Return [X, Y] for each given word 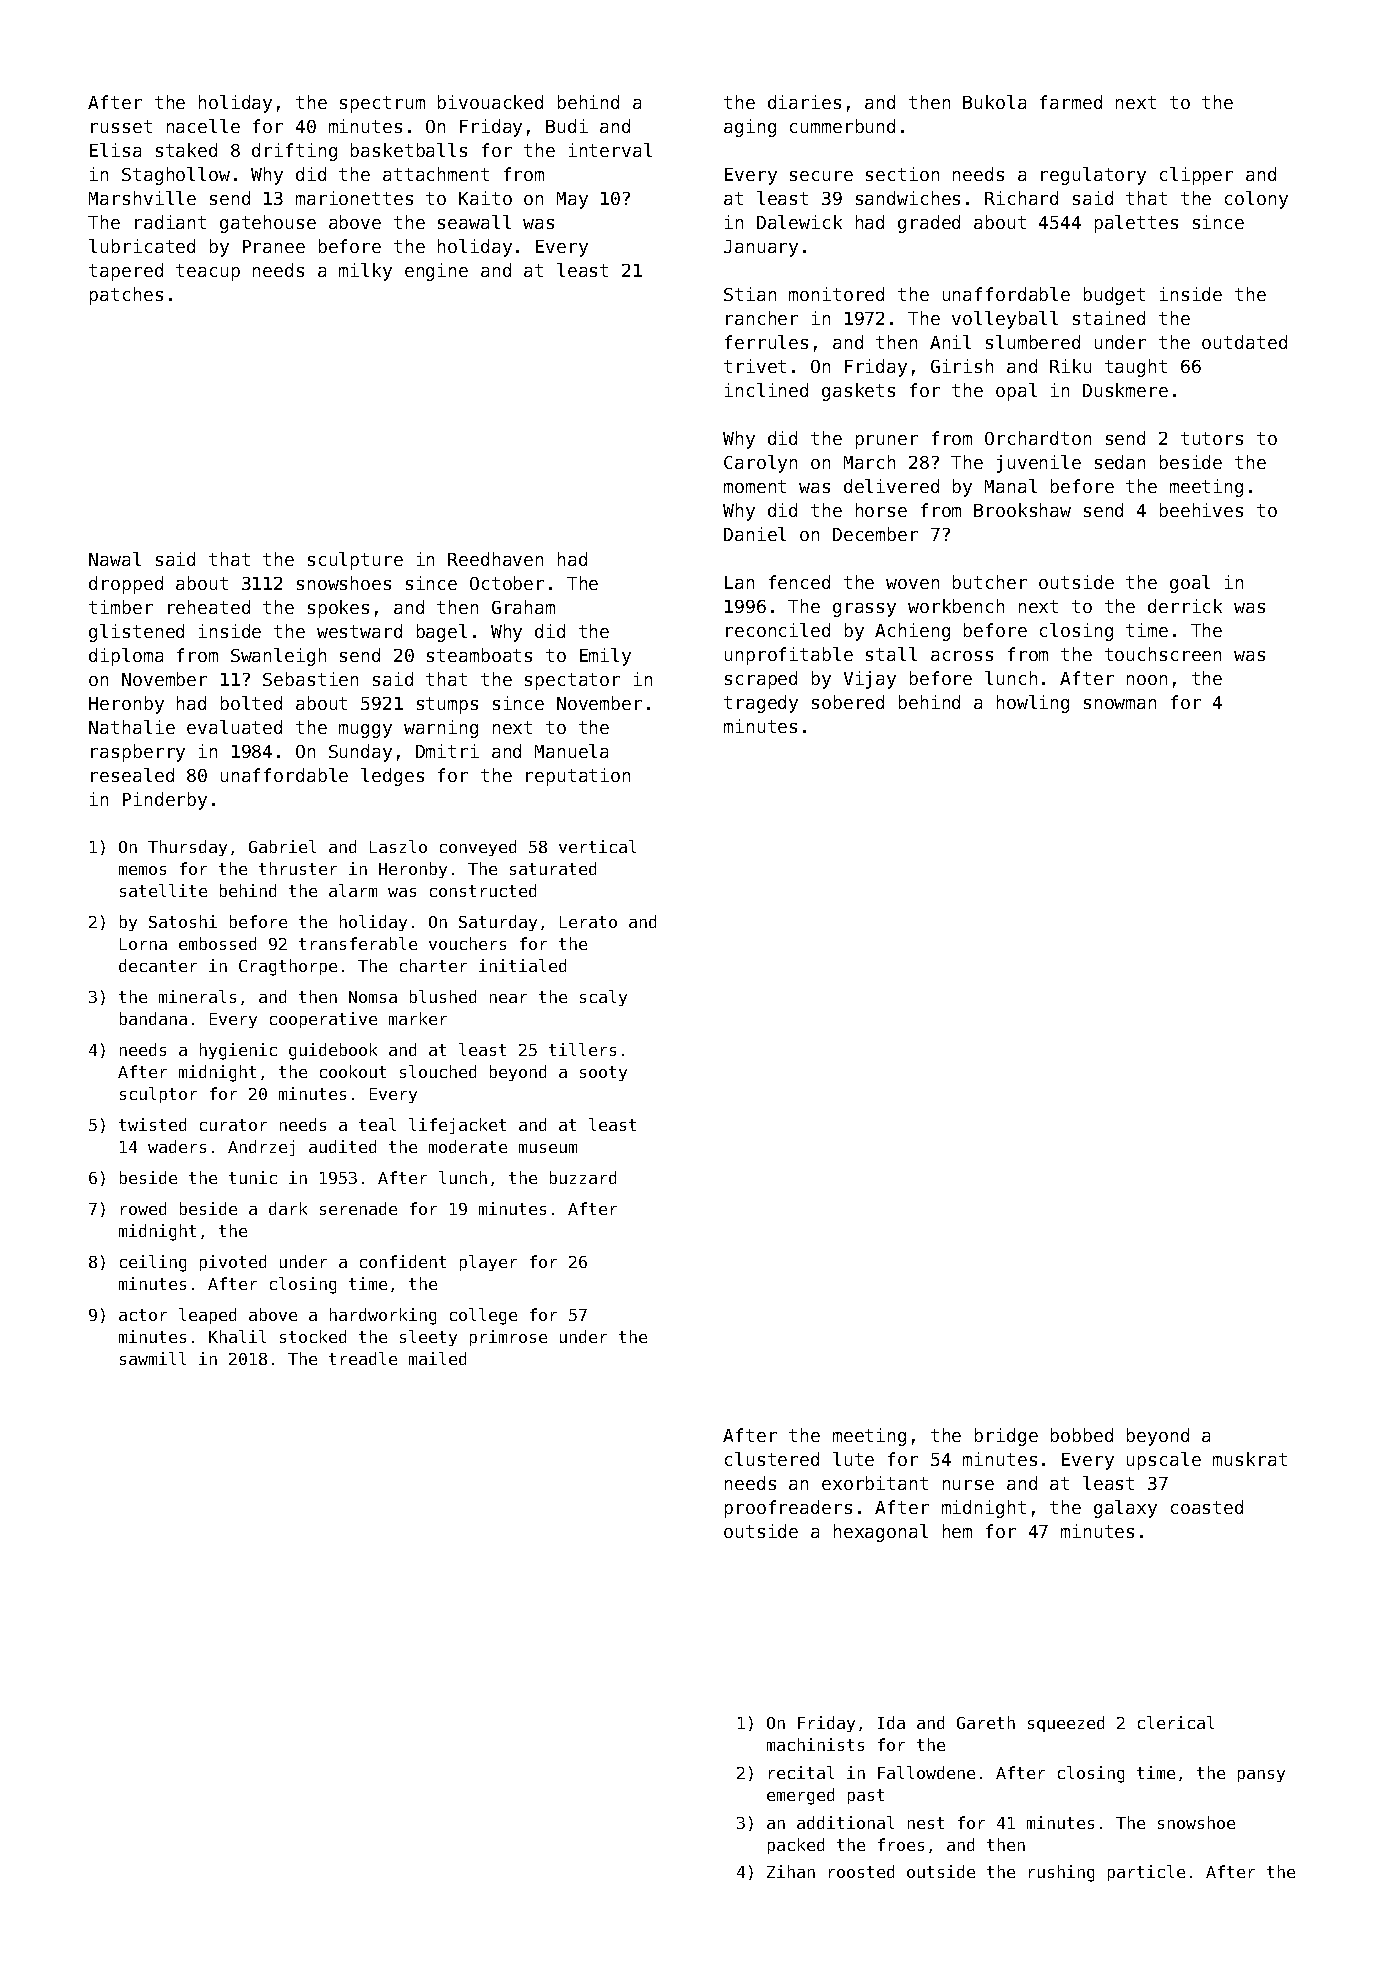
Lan [739, 582]
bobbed [1082, 1435]
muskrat [1250, 1459]
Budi [567, 126]
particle [1146, 1873]
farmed [1071, 102]
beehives [1201, 510]
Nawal [115, 559]
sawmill [153, 1358]
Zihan [791, 1871]
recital [801, 1772]
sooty [603, 1073]
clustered [772, 1459]
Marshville [142, 198]
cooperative [323, 1020]
